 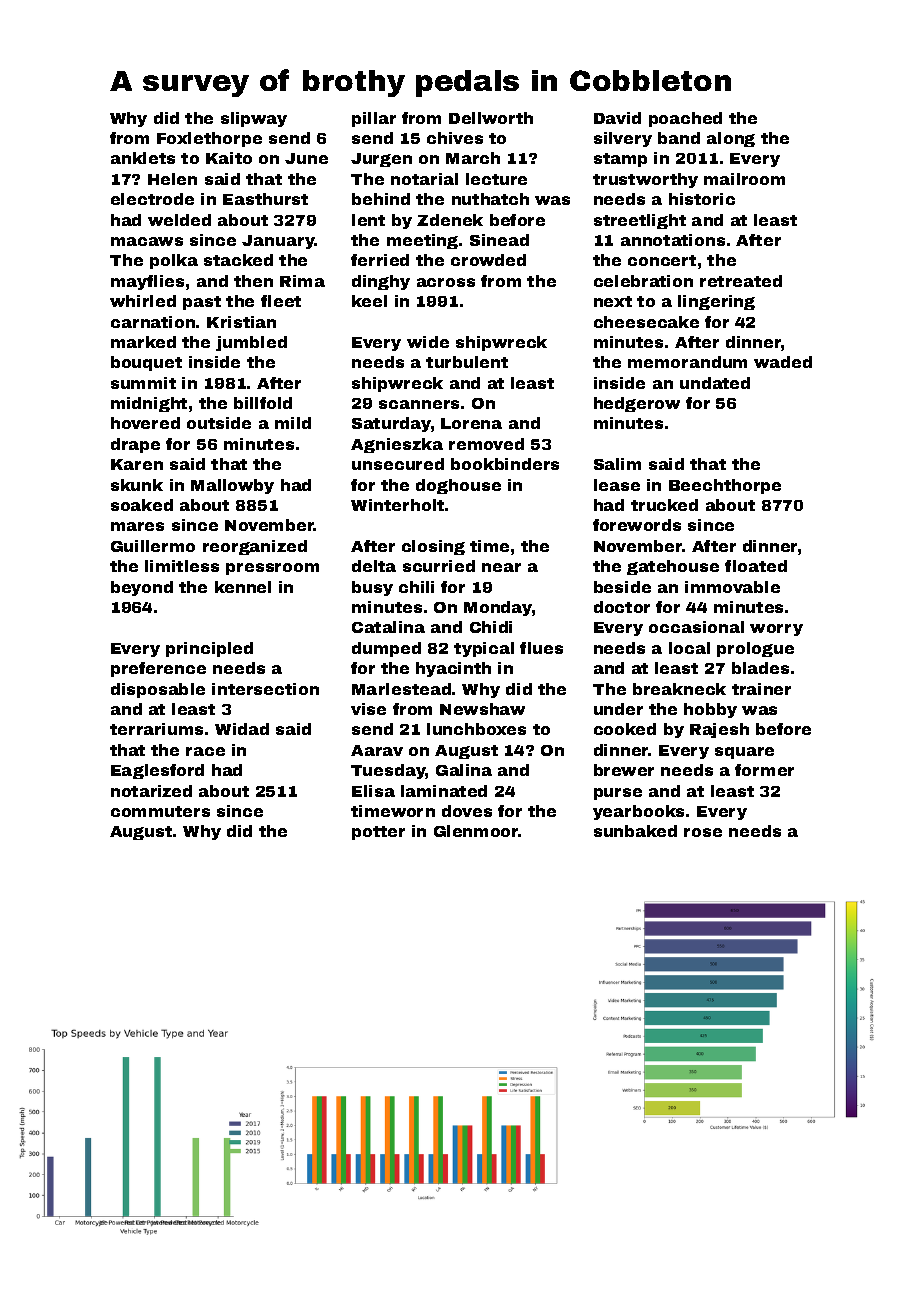 I want to click on chives, so click(x=455, y=138).
